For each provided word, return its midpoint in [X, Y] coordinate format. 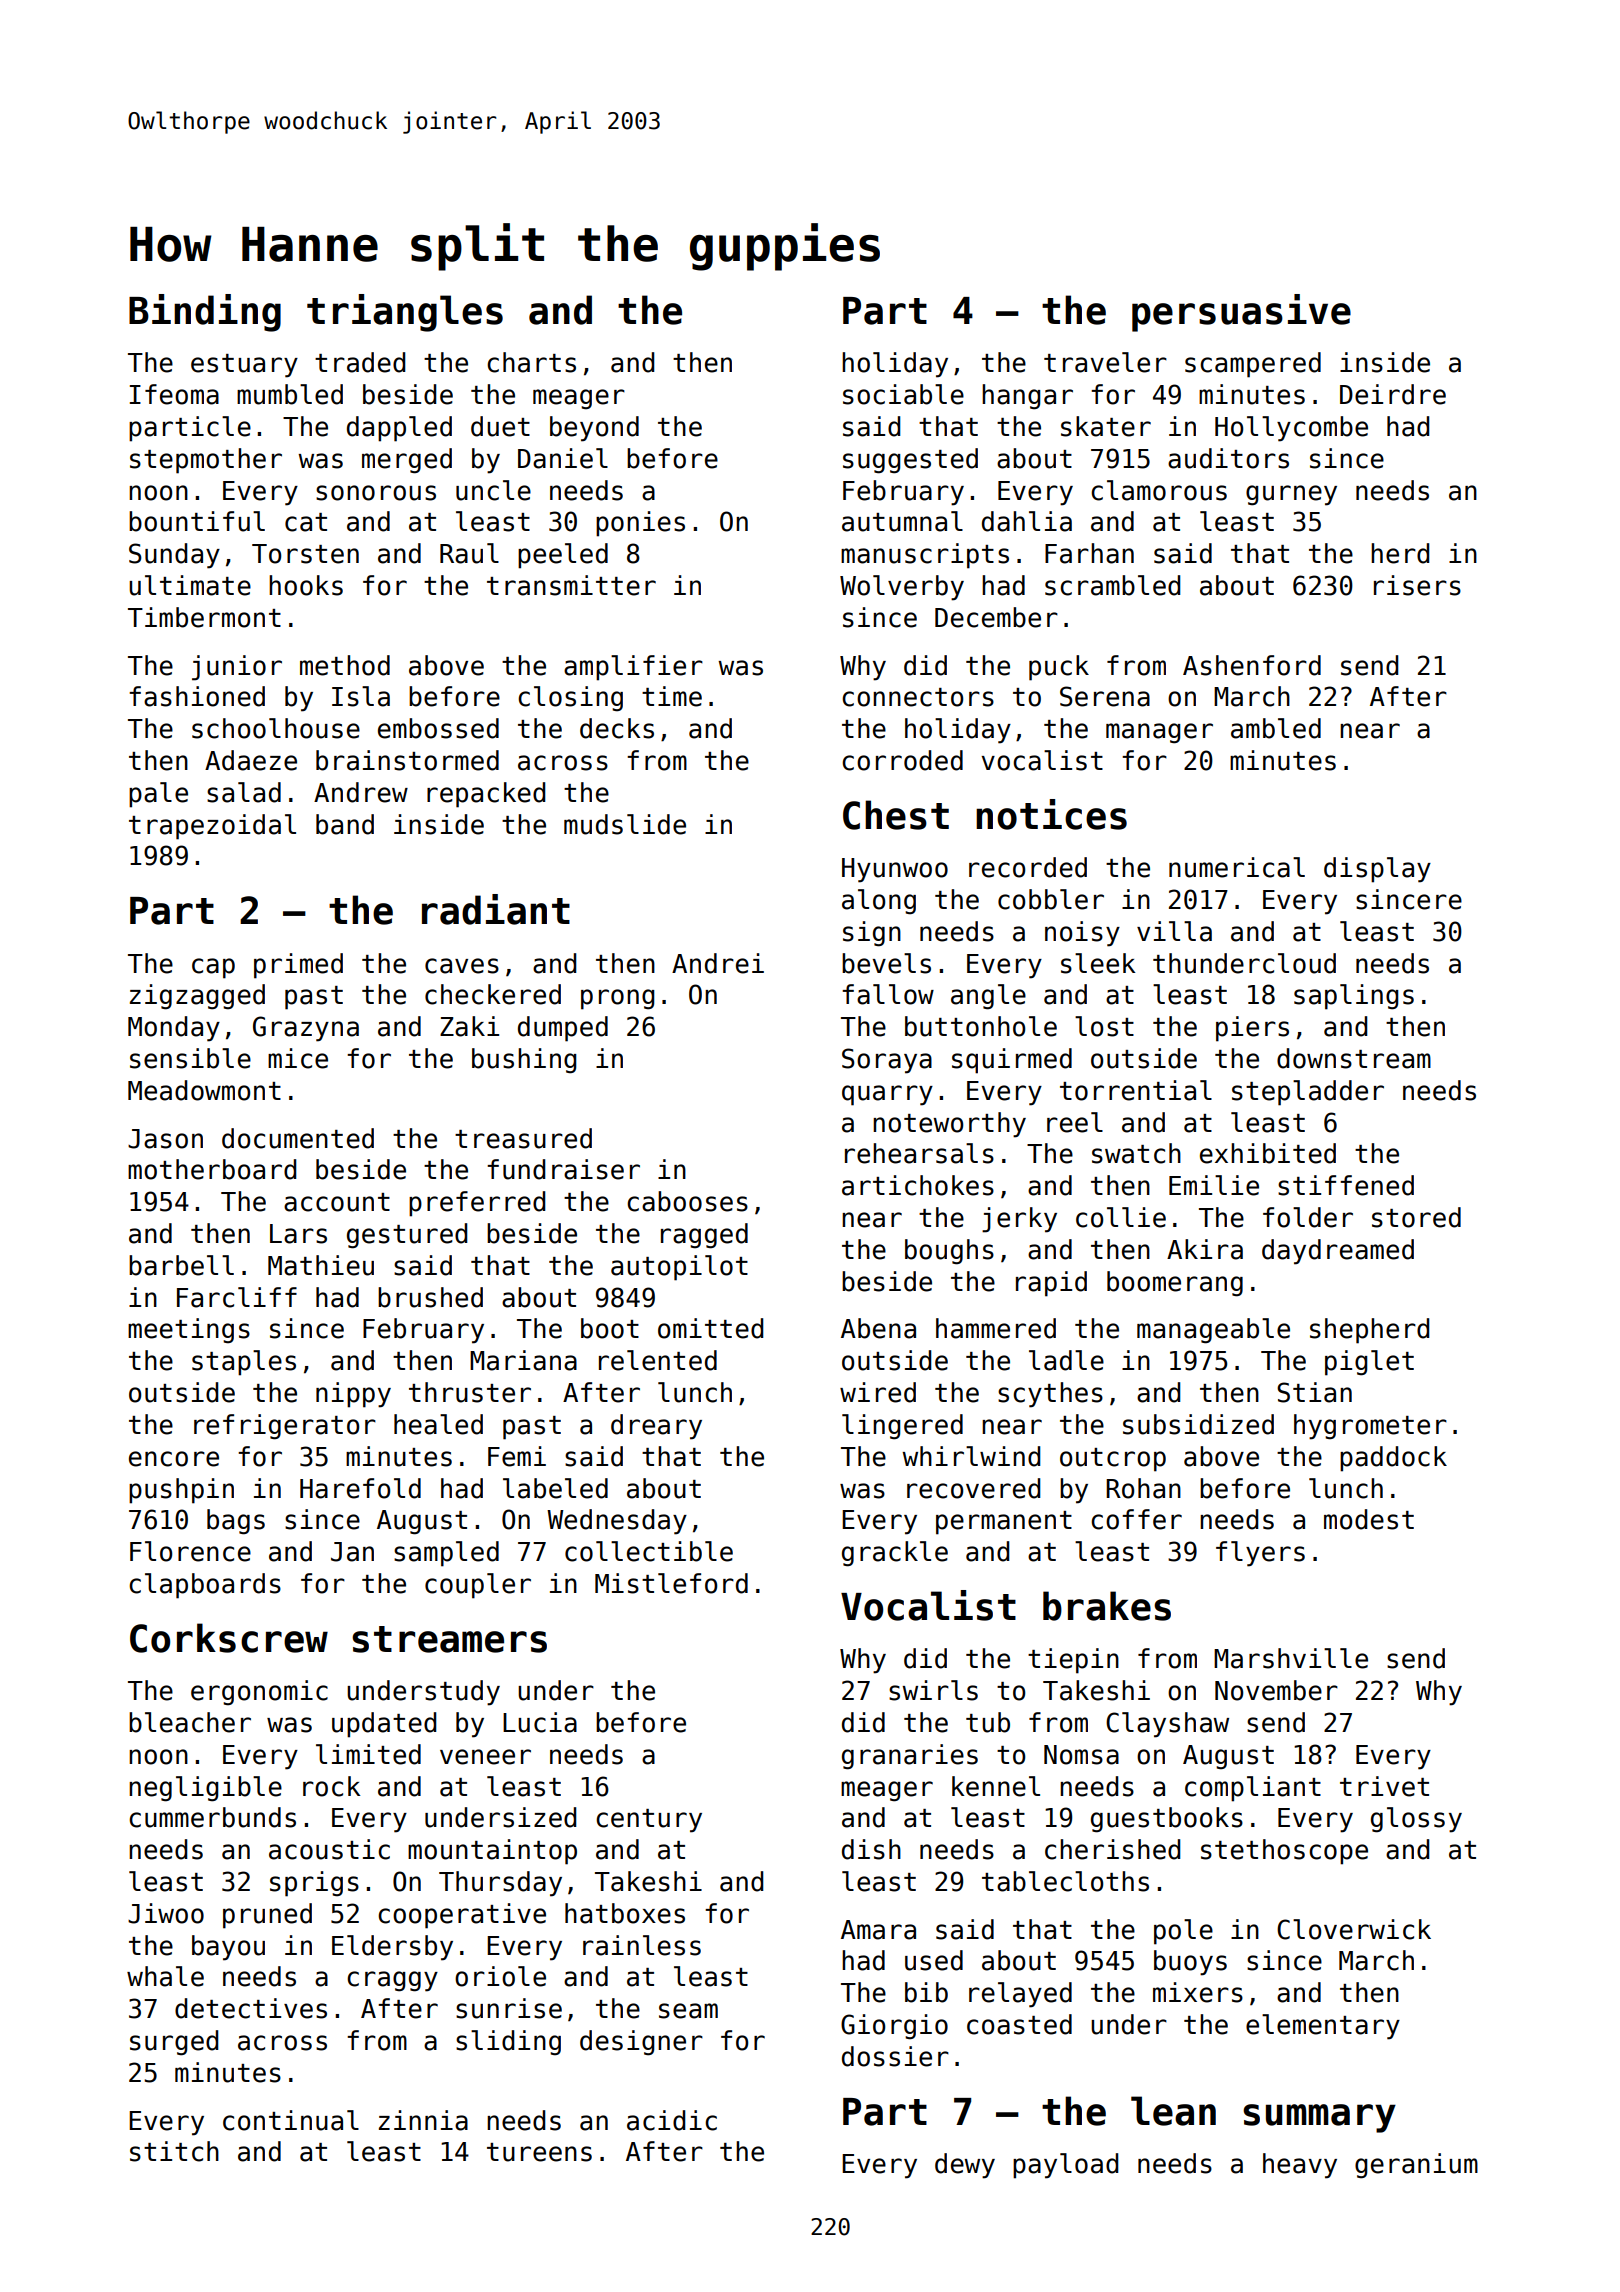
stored [1416, 1217]
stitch [174, 2151]
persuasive [1241, 313]
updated [384, 1725]
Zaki [469, 1026]
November [1276, 1690]
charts [531, 362]
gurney [1291, 495]
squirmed [1012, 1061]
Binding [205, 313]
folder [1308, 1217]
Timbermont [204, 617]
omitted [710, 1328]
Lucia [540, 1722]
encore [174, 1459]
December [996, 617]
